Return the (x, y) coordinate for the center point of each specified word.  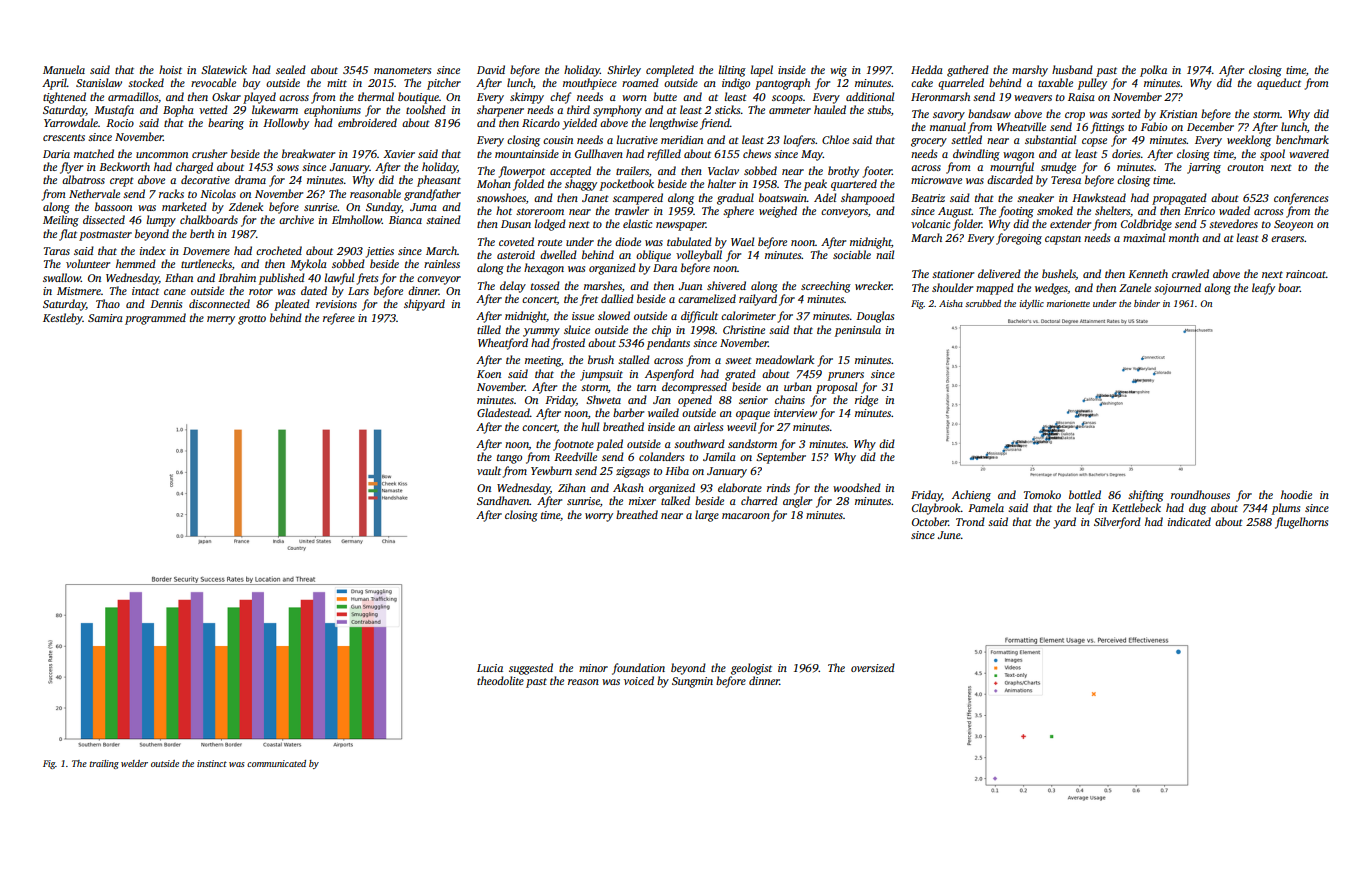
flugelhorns (1301, 523)
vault (489, 470)
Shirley (624, 71)
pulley (1092, 84)
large (707, 516)
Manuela (64, 69)
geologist (751, 669)
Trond (970, 521)
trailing (104, 764)
